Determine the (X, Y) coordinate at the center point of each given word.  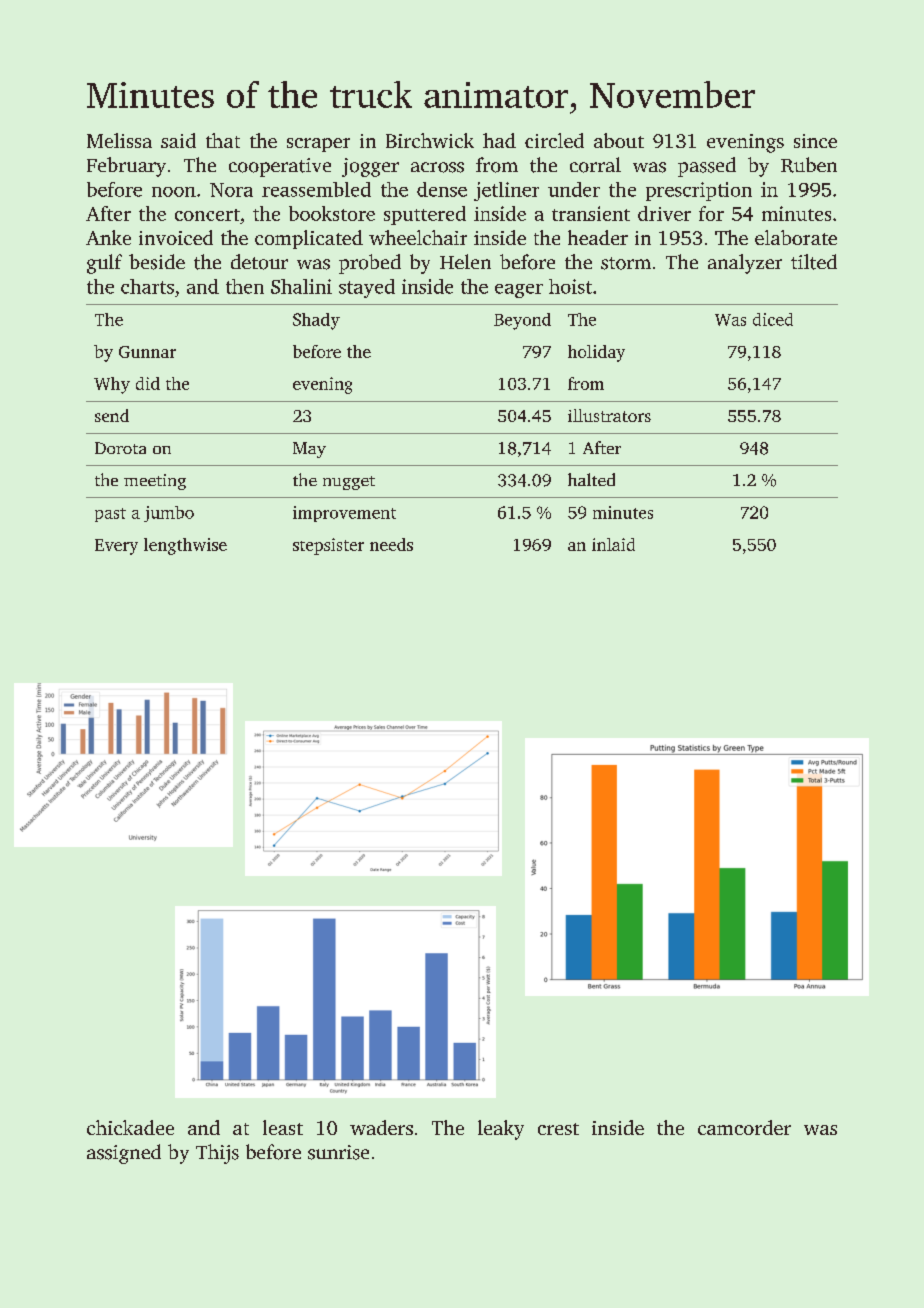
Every (116, 547)
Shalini (301, 286)
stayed (367, 288)
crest (558, 1129)
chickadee (130, 1127)
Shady (316, 321)
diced (773, 319)
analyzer (745, 264)
